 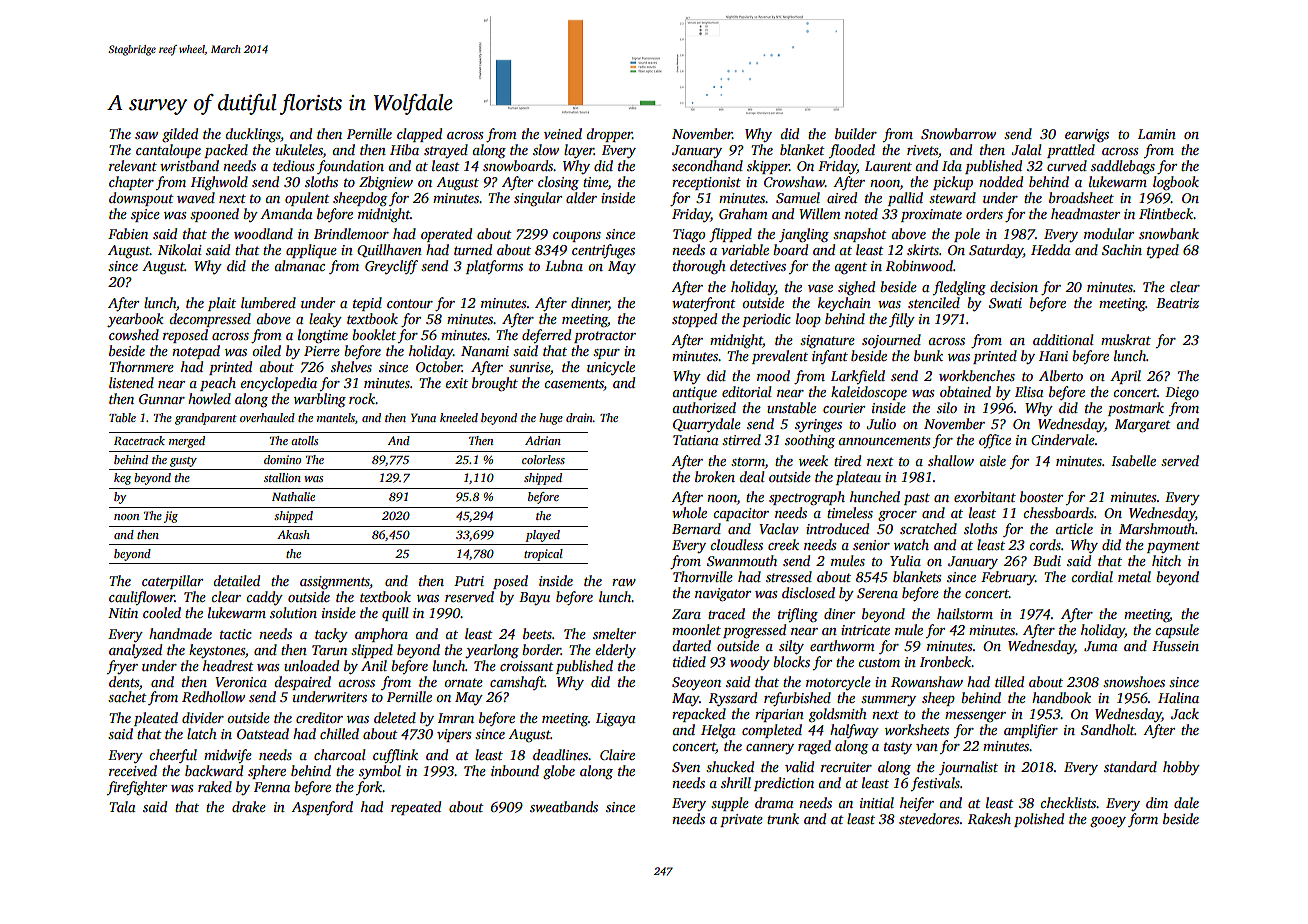 What do you see at coordinates (1157, 134) in the screenshot?
I see `Lamin` at bounding box center [1157, 134].
